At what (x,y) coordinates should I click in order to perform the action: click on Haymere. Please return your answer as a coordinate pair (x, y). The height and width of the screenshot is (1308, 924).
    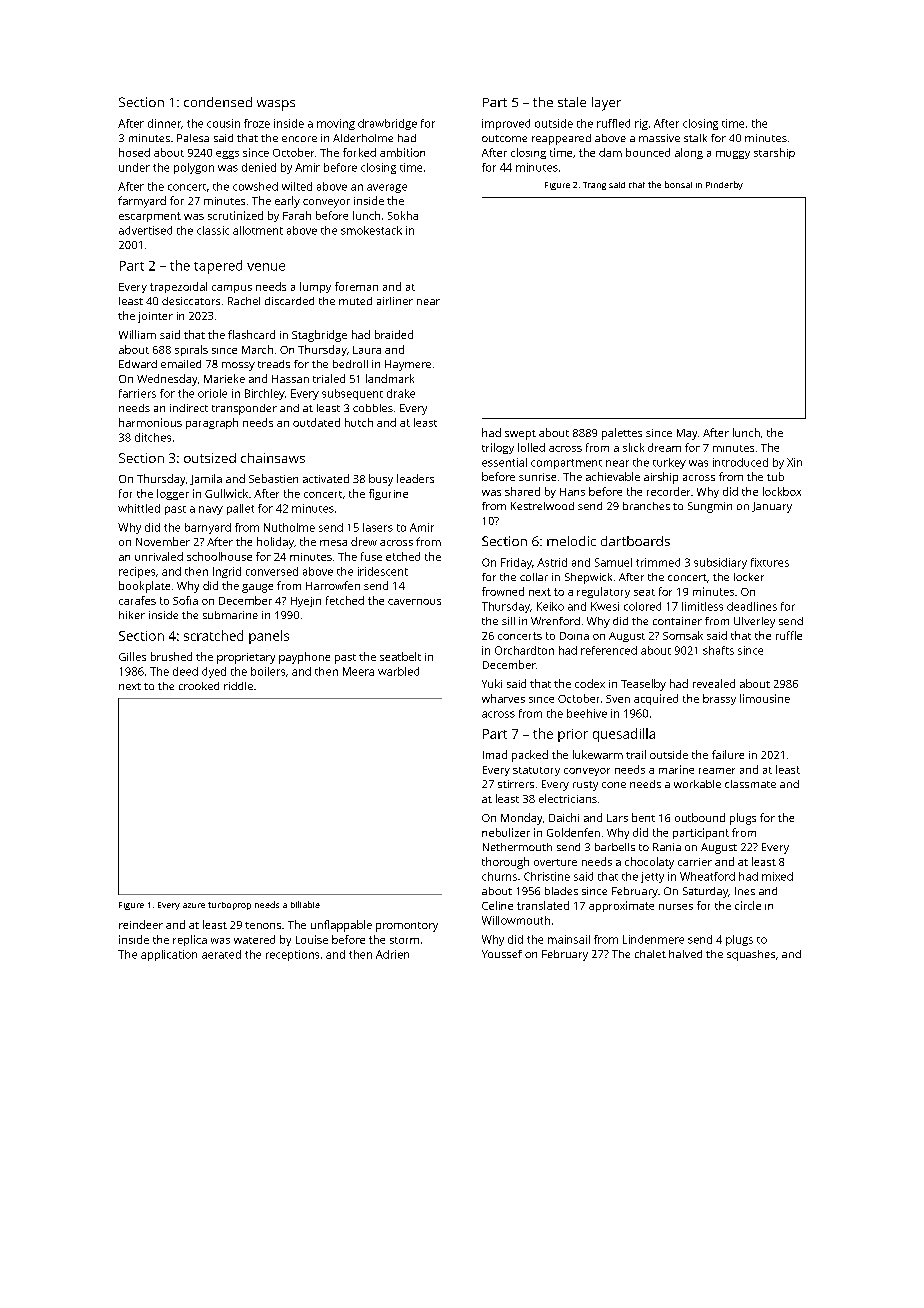
    Looking at the image, I should click on (408, 365).
